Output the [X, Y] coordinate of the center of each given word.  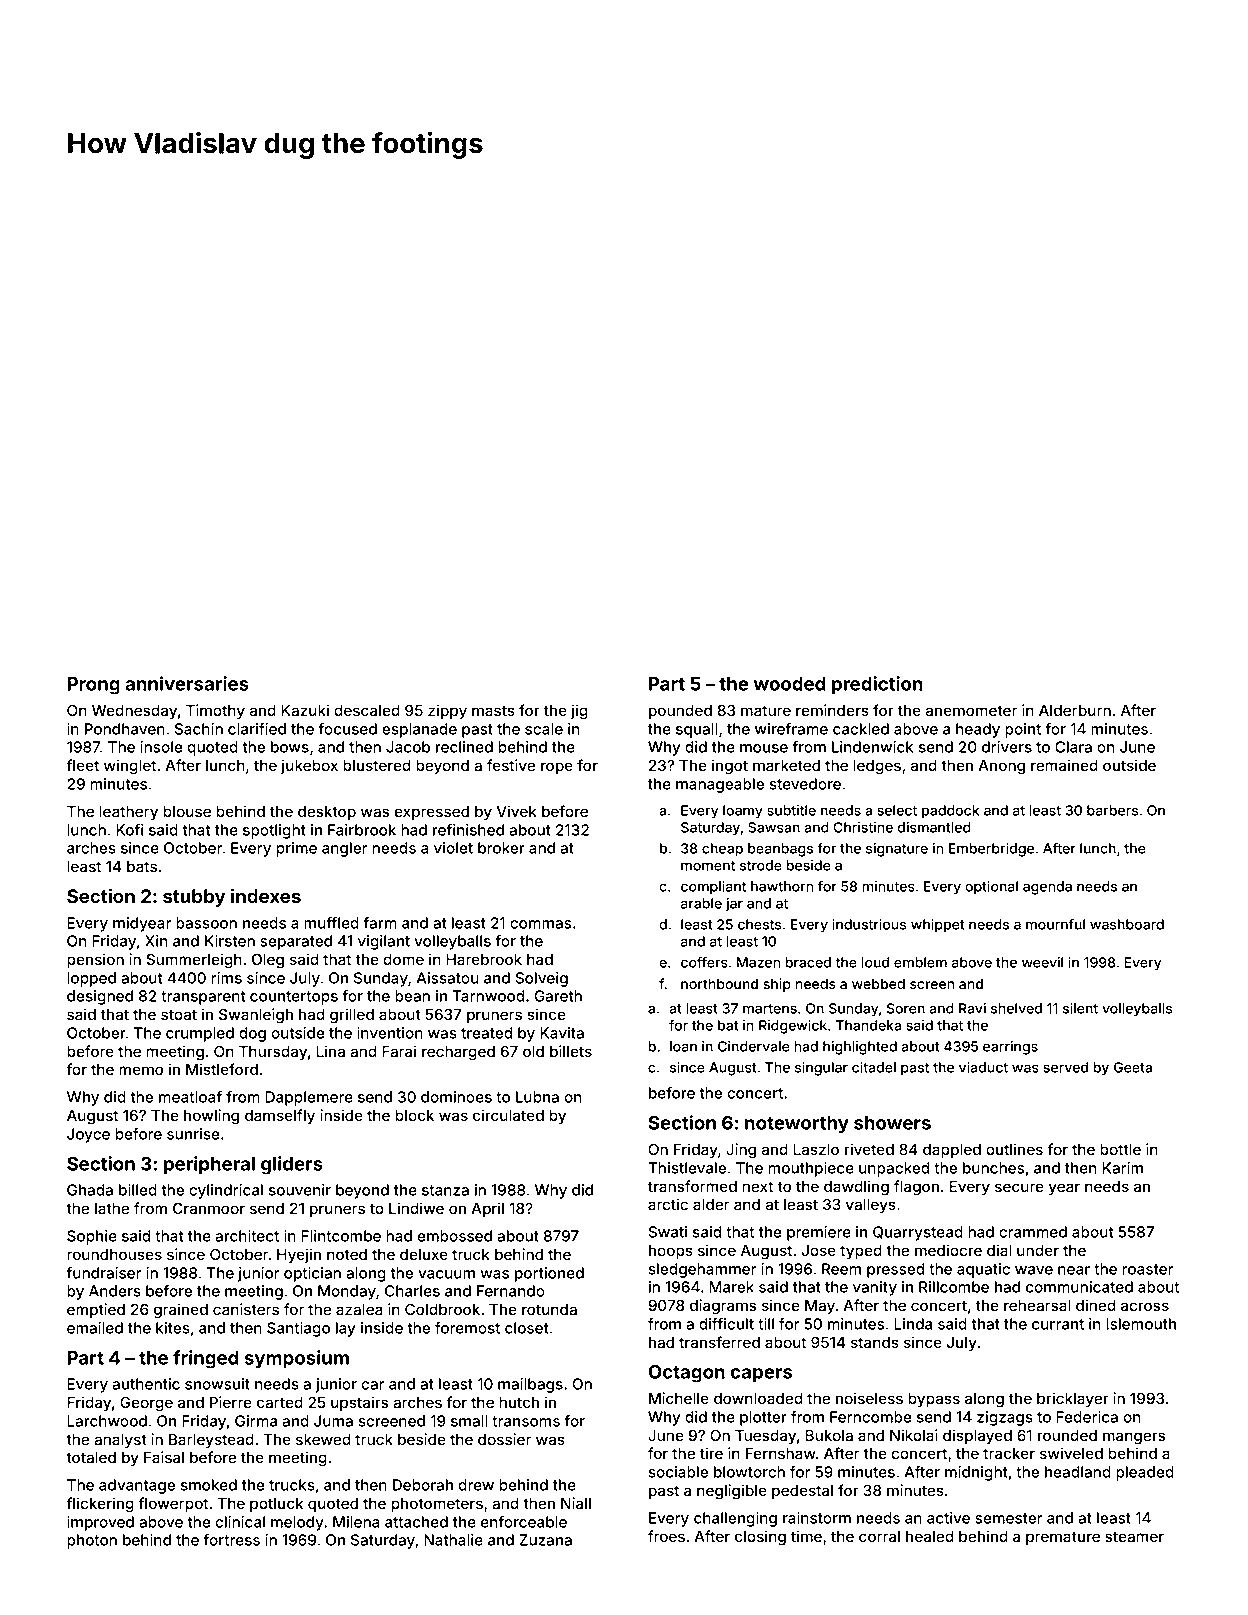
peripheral [209, 1165]
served [1066, 1067]
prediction [877, 685]
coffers [704, 962]
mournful [1055, 924]
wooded [790, 684]
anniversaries [187, 683]
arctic [668, 1204]
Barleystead [211, 1441]
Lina [330, 1051]
